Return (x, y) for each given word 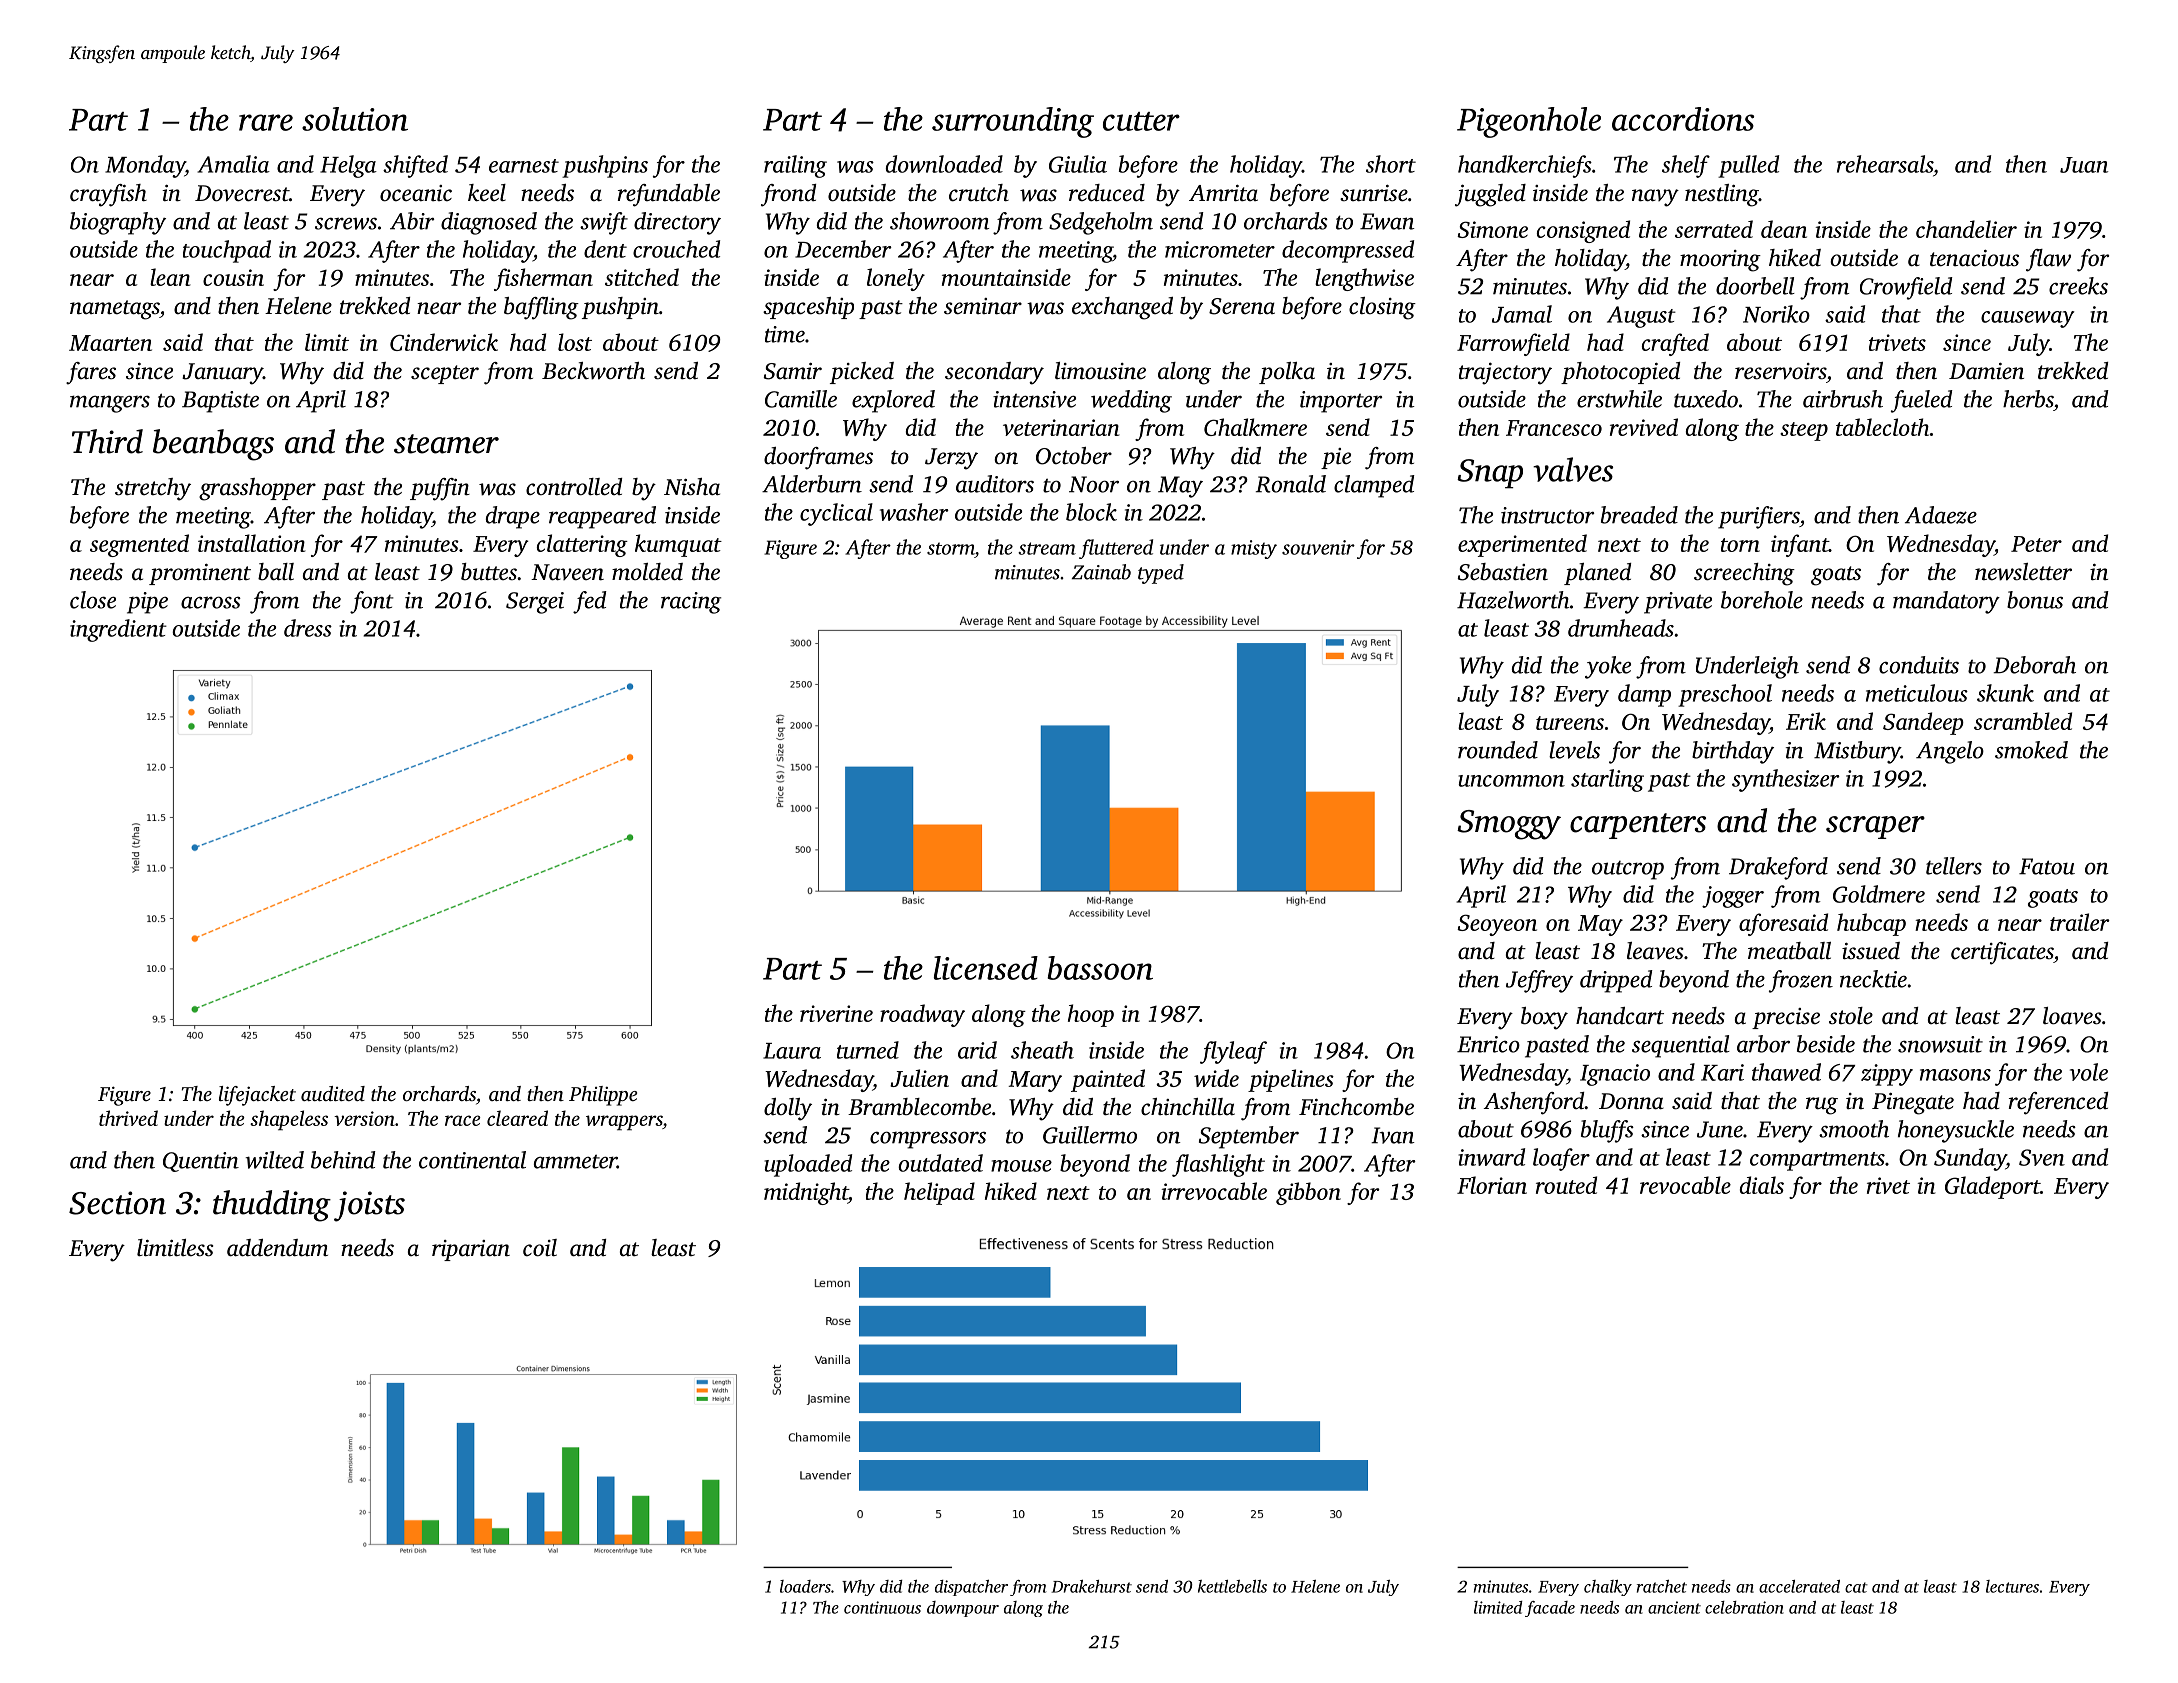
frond (788, 195)
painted (1108, 1080)
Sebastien (1503, 572)
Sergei (535, 603)
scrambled (2023, 721)
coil (540, 1248)
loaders (805, 1586)
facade (1550, 1609)
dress (308, 628)
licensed (986, 968)
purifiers (1759, 517)
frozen (1801, 981)
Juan (2084, 165)
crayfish (108, 195)
